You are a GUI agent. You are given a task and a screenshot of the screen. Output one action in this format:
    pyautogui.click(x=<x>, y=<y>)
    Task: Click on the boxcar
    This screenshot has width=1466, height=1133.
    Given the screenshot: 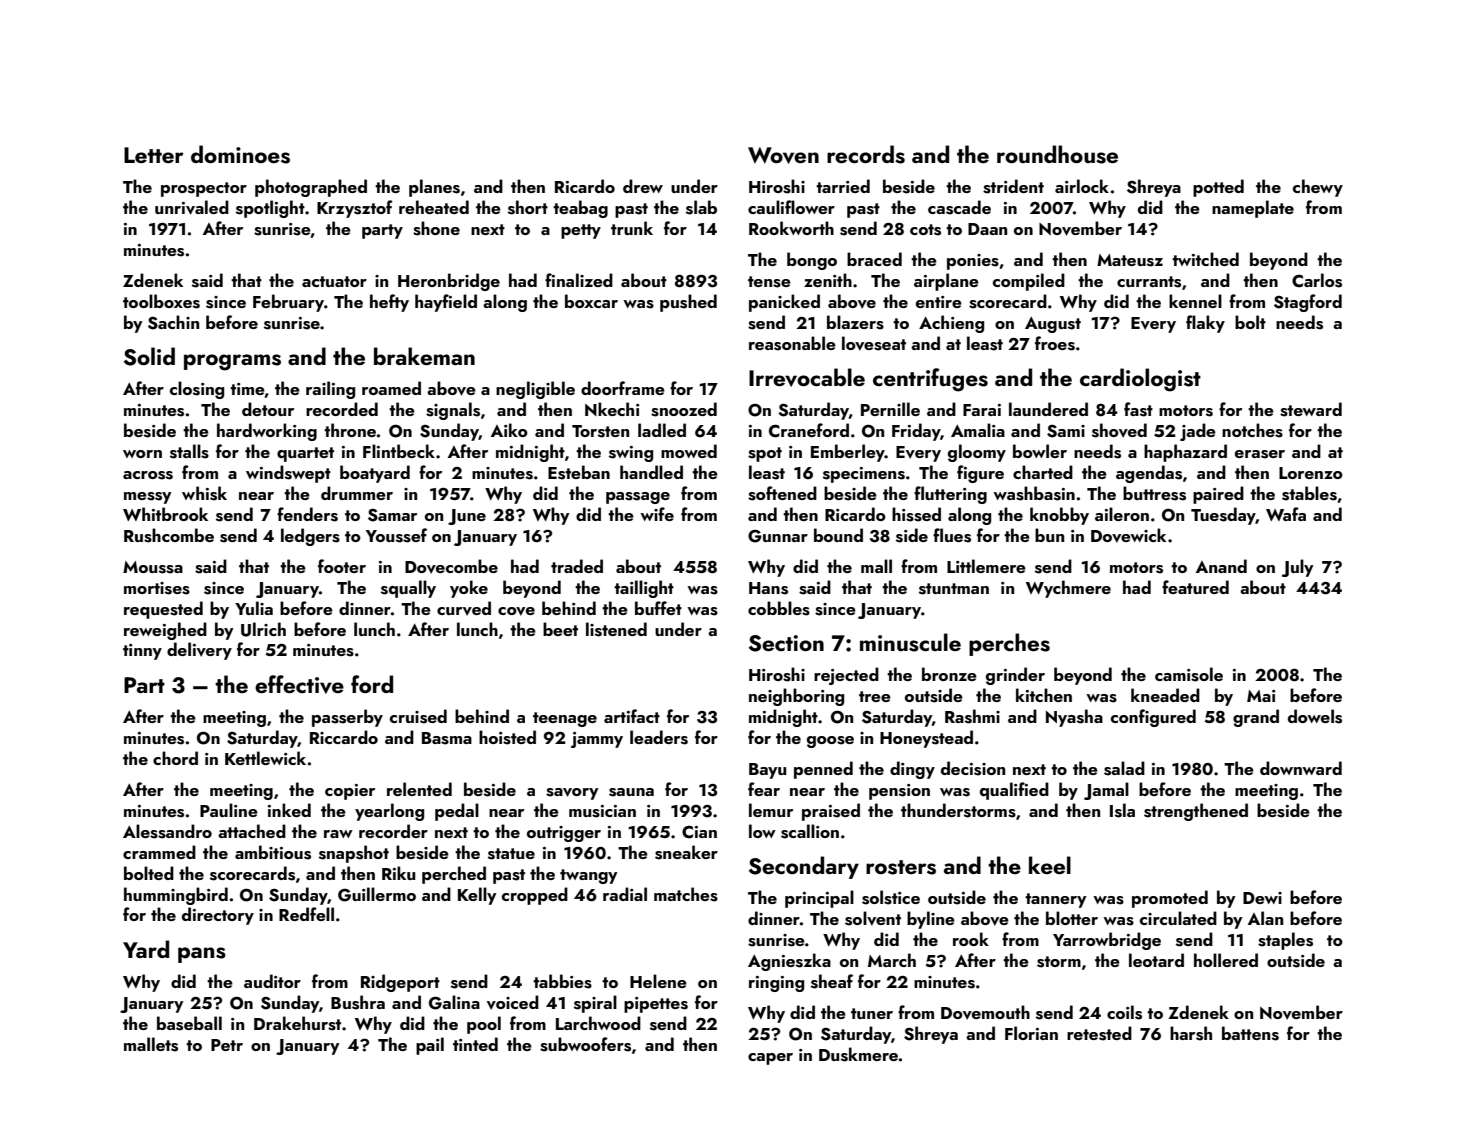 What is the action you would take?
    pyautogui.click(x=591, y=301)
